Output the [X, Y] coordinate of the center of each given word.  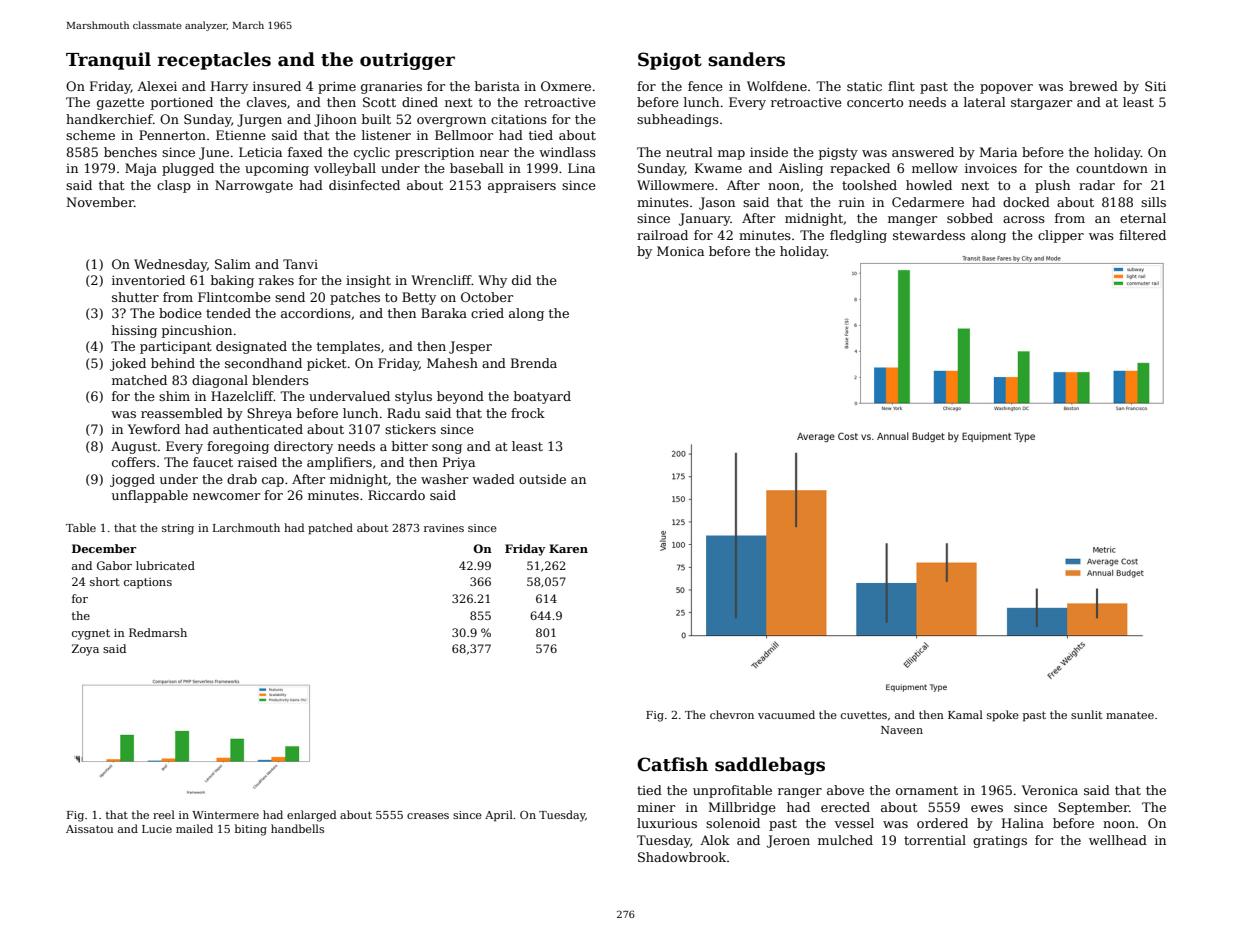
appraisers [522, 186]
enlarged [311, 816]
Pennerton [172, 135]
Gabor [114, 565]
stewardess [929, 235]
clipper [1061, 236]
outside [542, 479]
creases [428, 816]
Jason [717, 203]
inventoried [148, 280]
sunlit [1086, 714]
